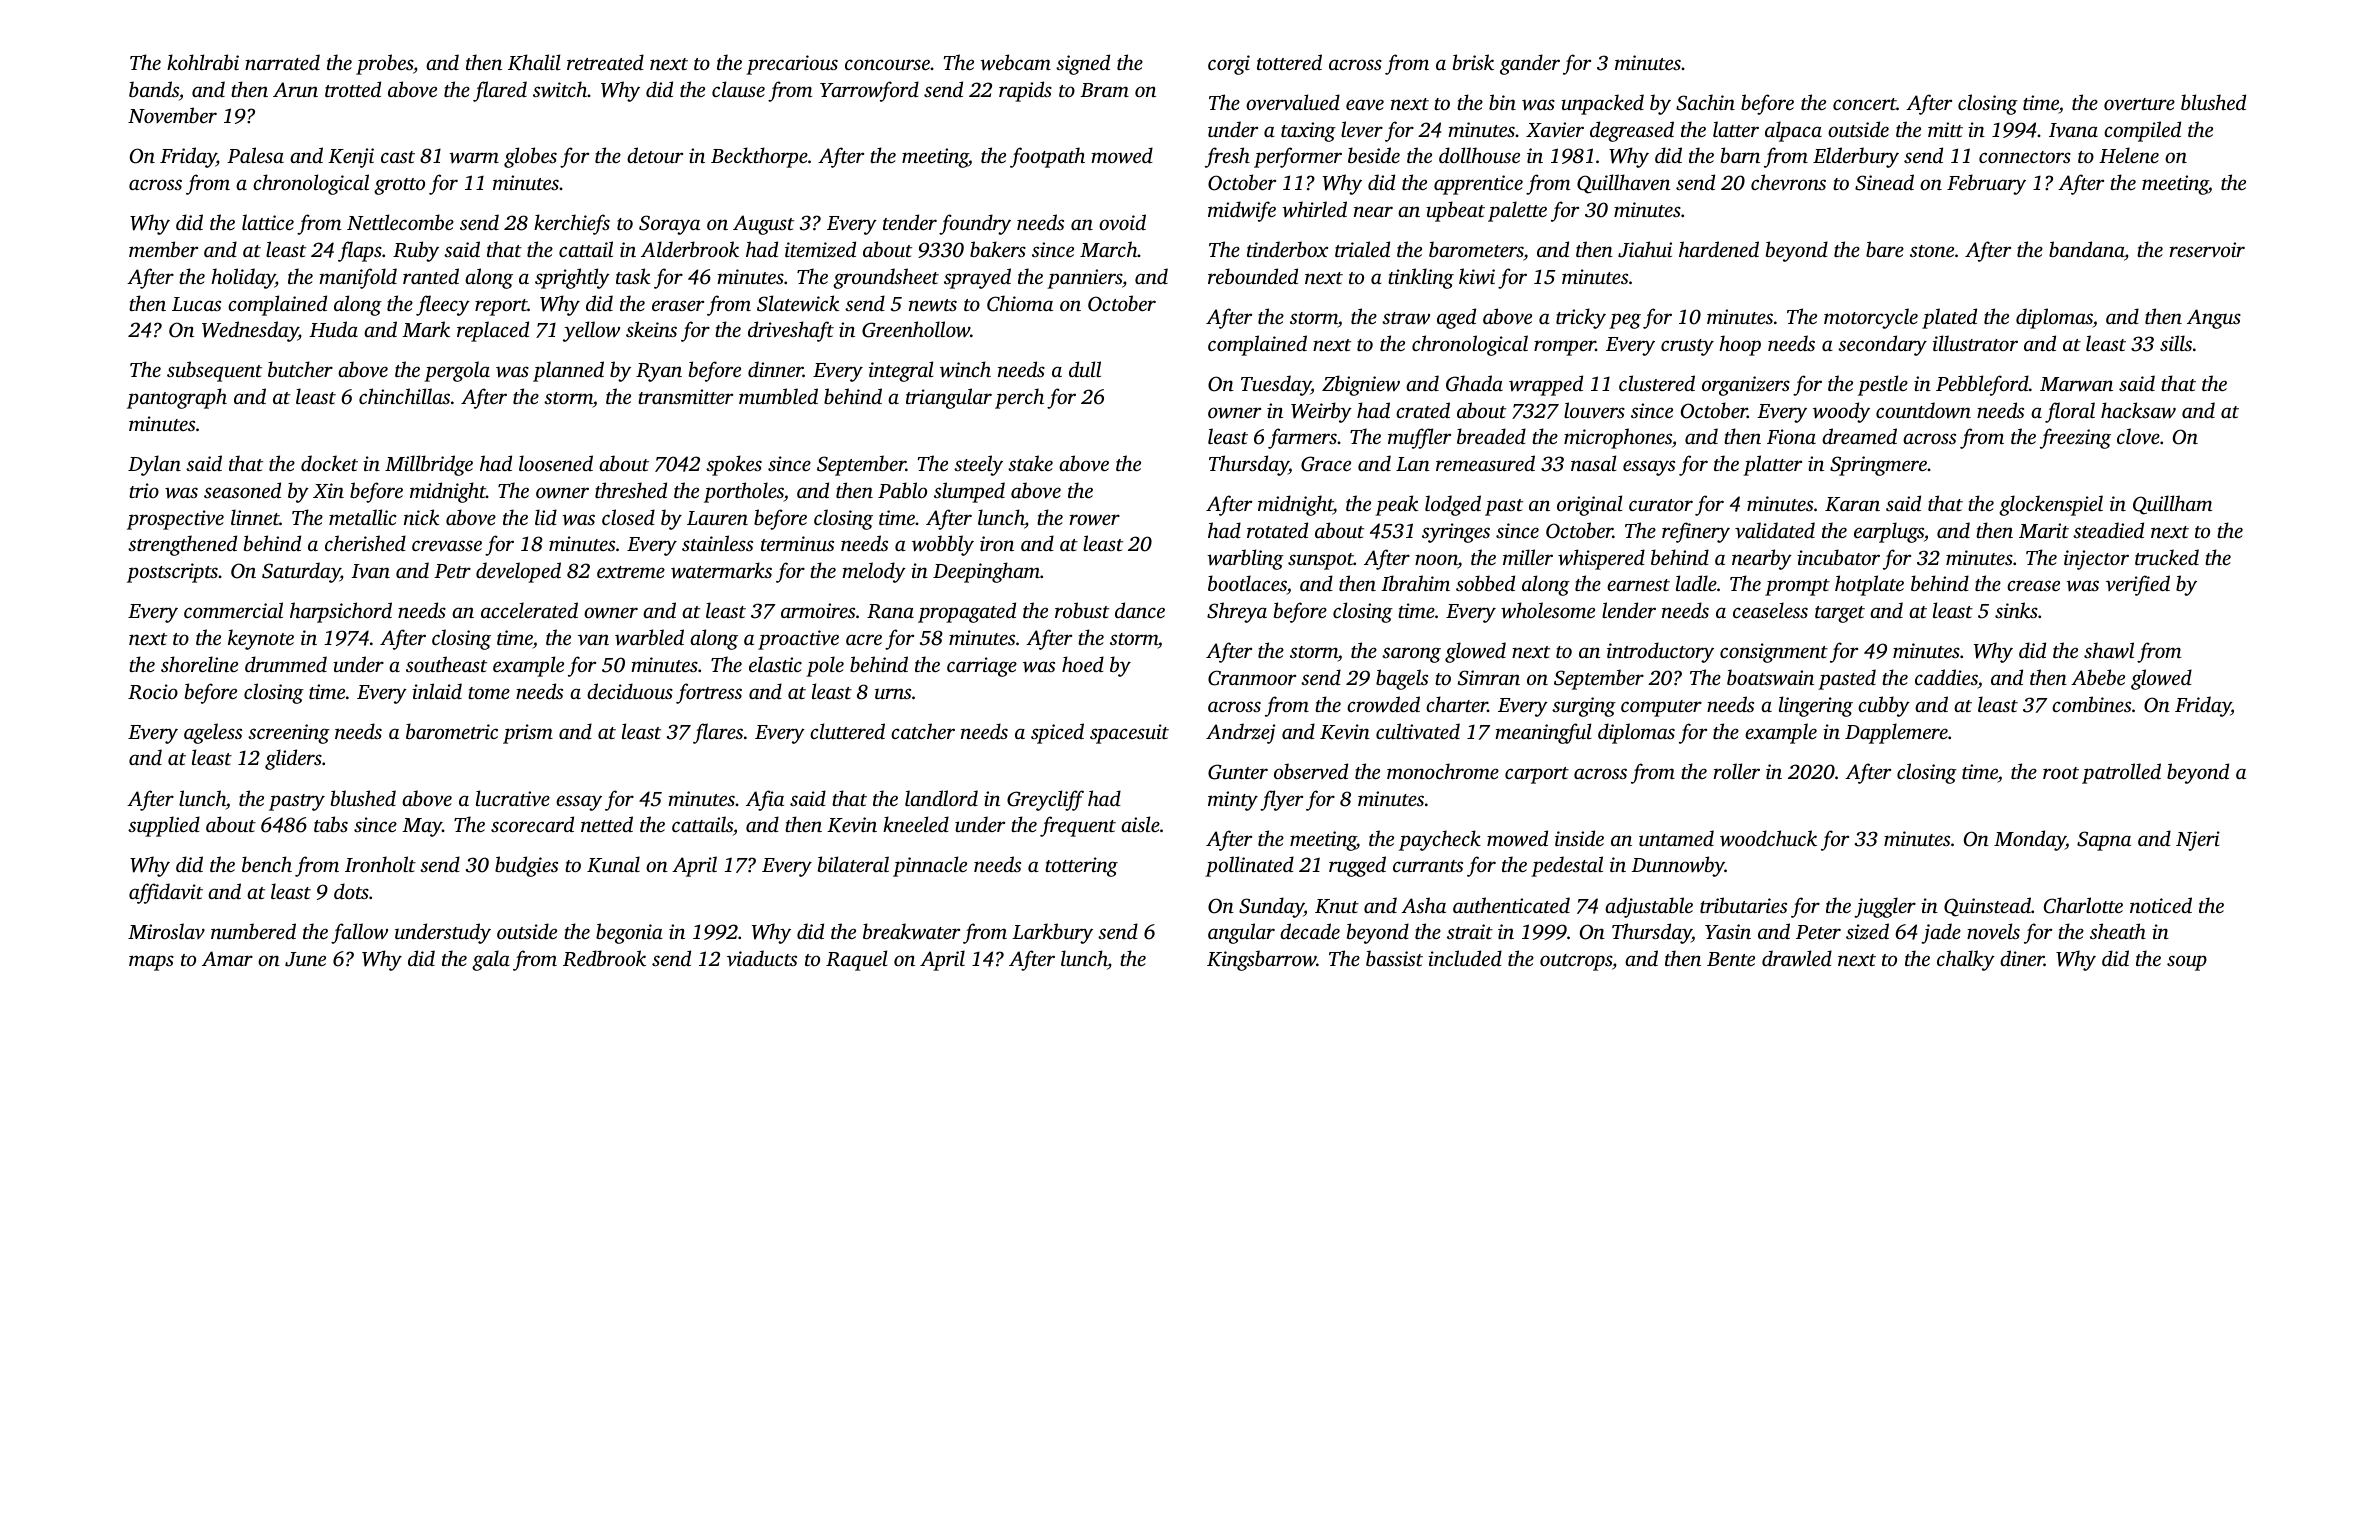  I want to click on overvalued, so click(1293, 102).
